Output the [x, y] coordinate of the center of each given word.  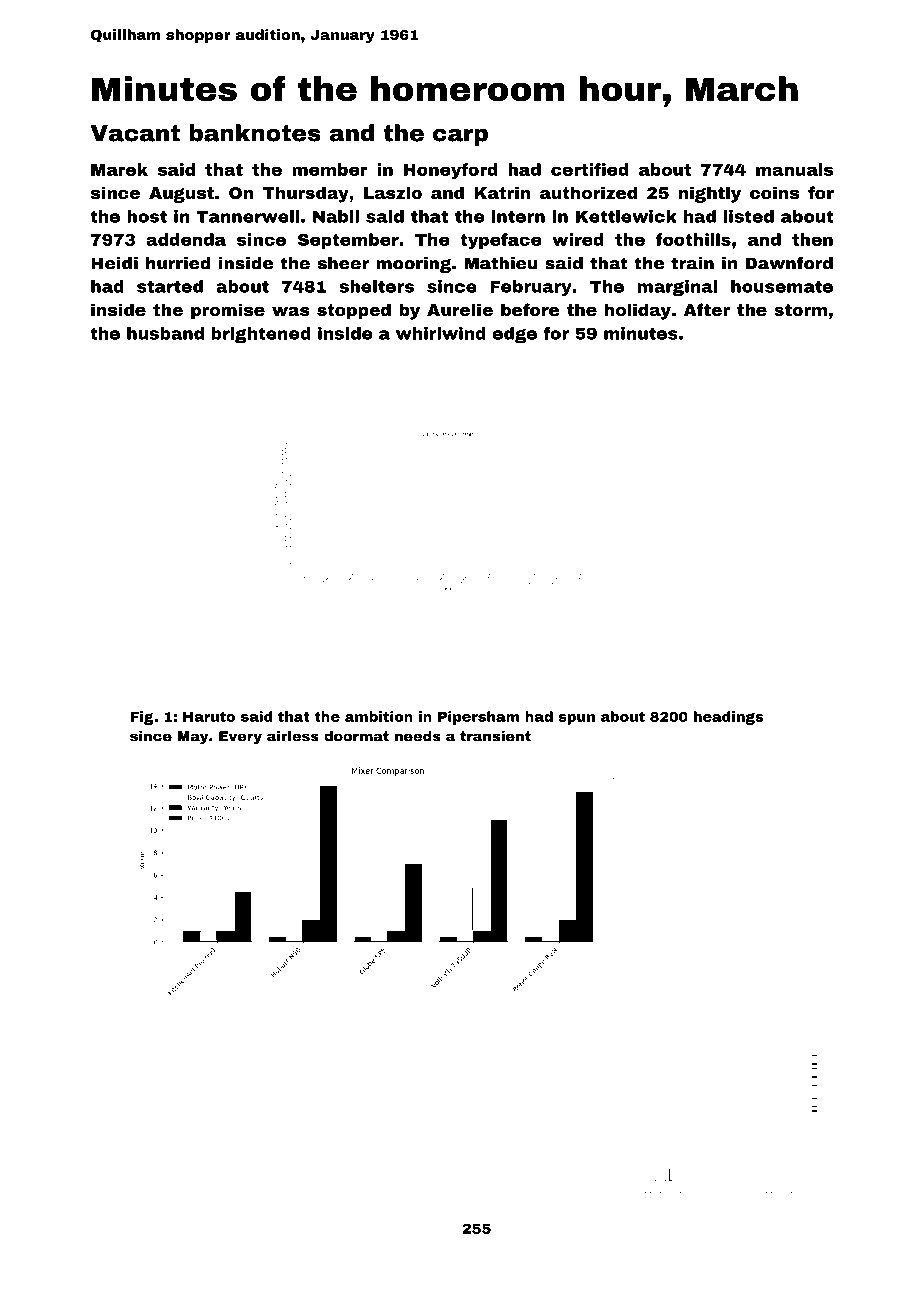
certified [590, 169]
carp [460, 137]
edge [515, 335]
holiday [638, 311]
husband [165, 333]
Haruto [209, 717]
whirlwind [441, 333]
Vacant [135, 133]
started [170, 286]
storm [800, 310]
